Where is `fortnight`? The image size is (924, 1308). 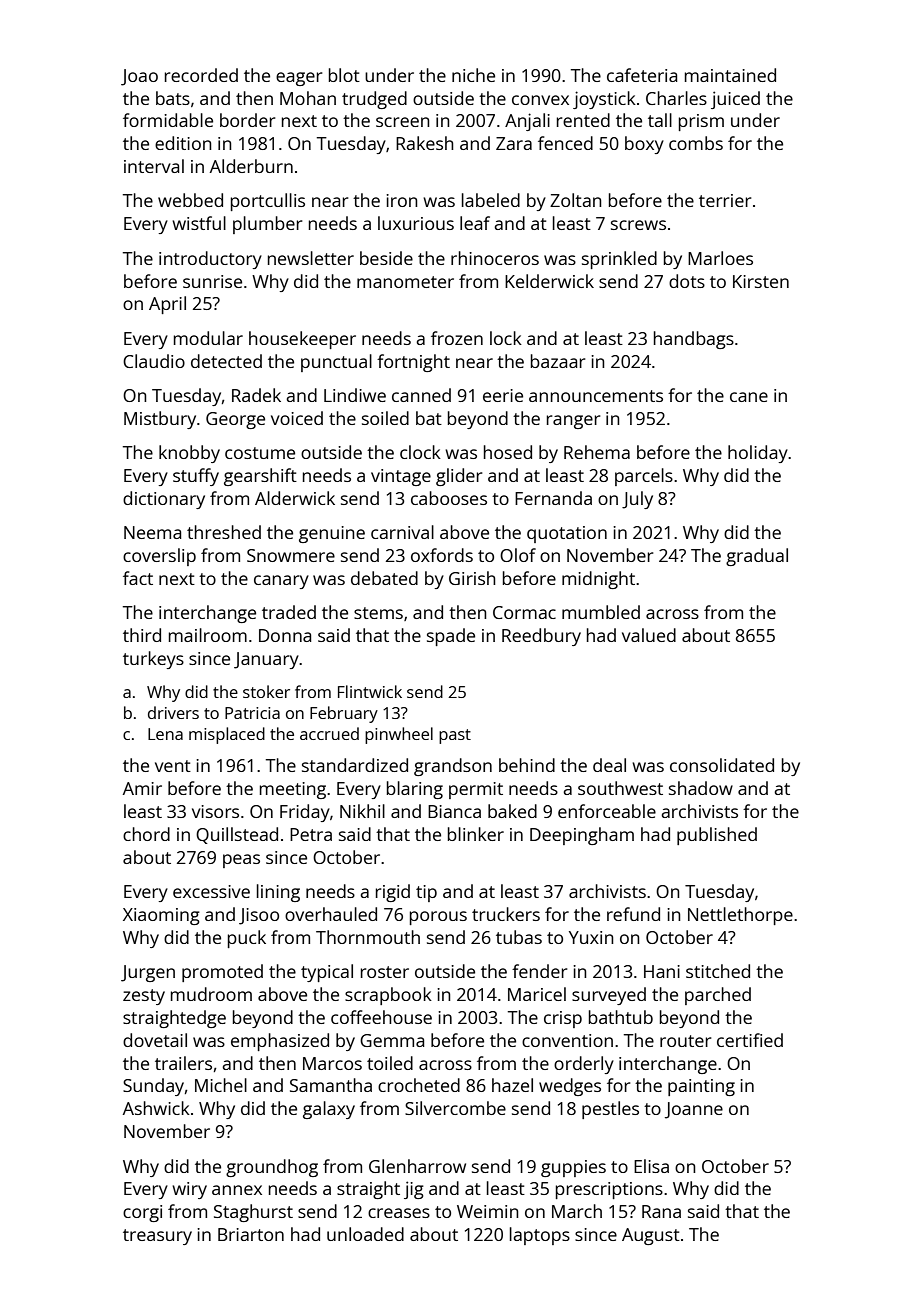 fortnight is located at coordinates (413, 363).
